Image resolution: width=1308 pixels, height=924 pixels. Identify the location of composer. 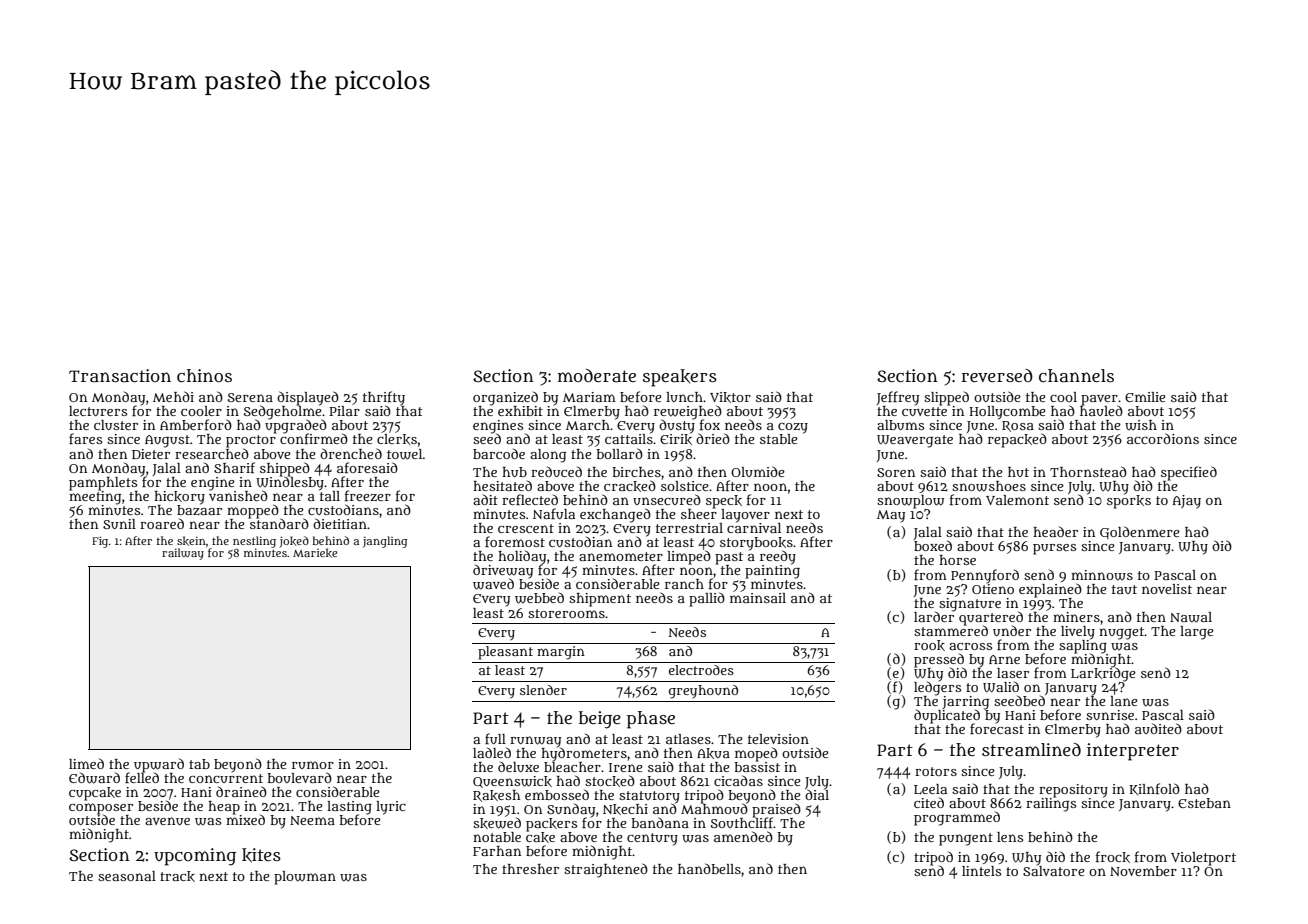
(101, 808).
